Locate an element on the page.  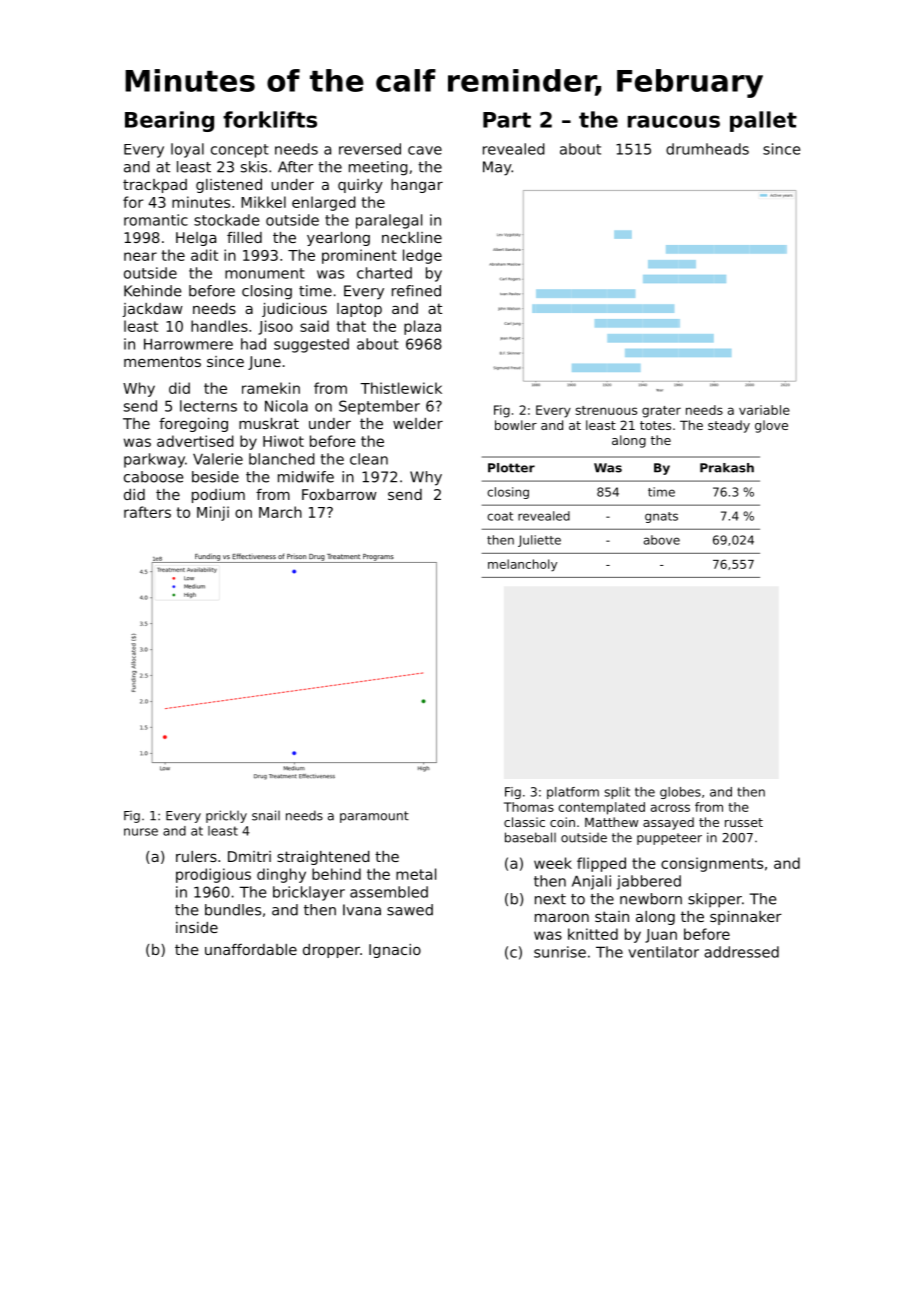
melancholy is located at coordinates (522, 565).
